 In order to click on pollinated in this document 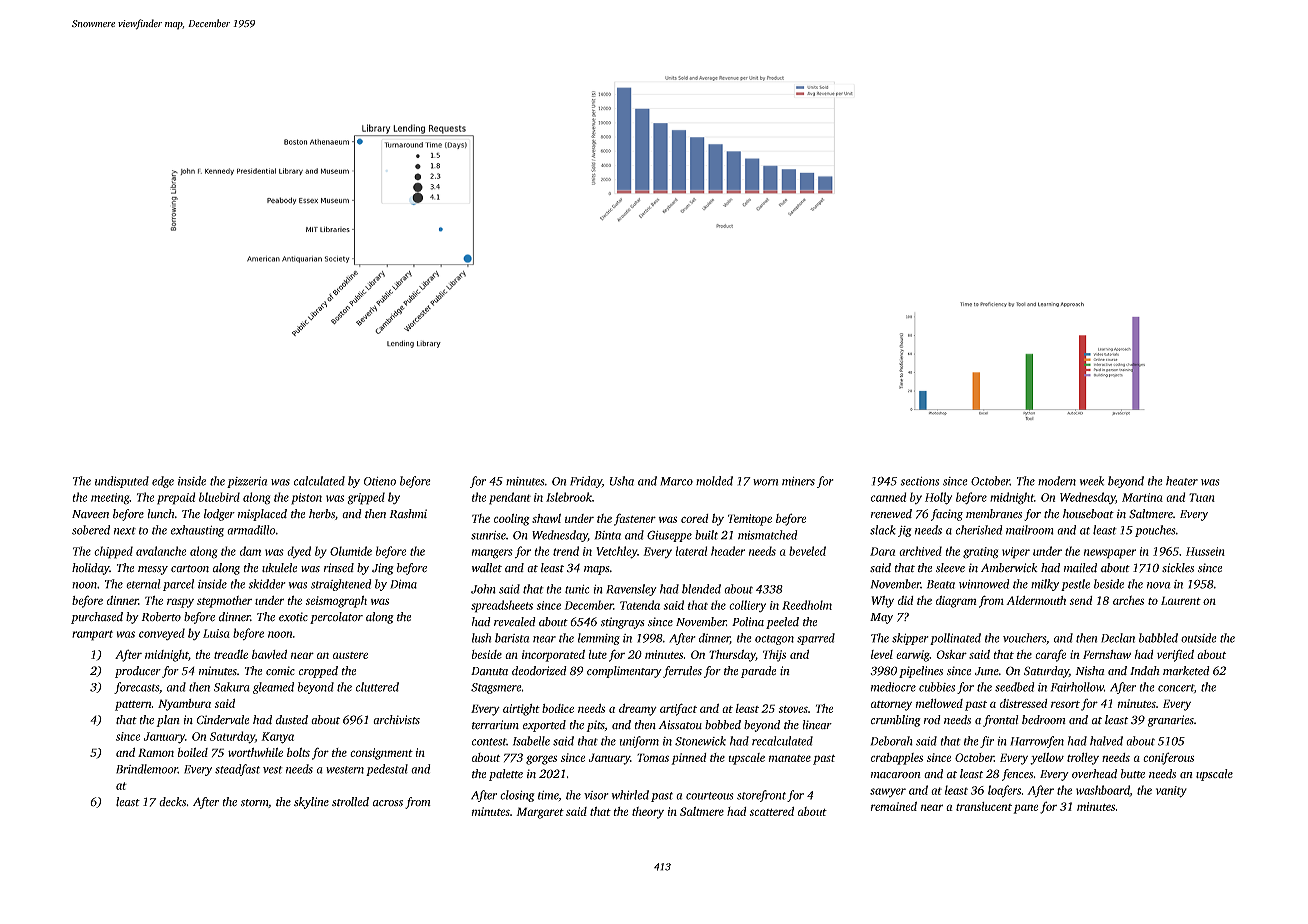, I will do `click(955, 639)`.
